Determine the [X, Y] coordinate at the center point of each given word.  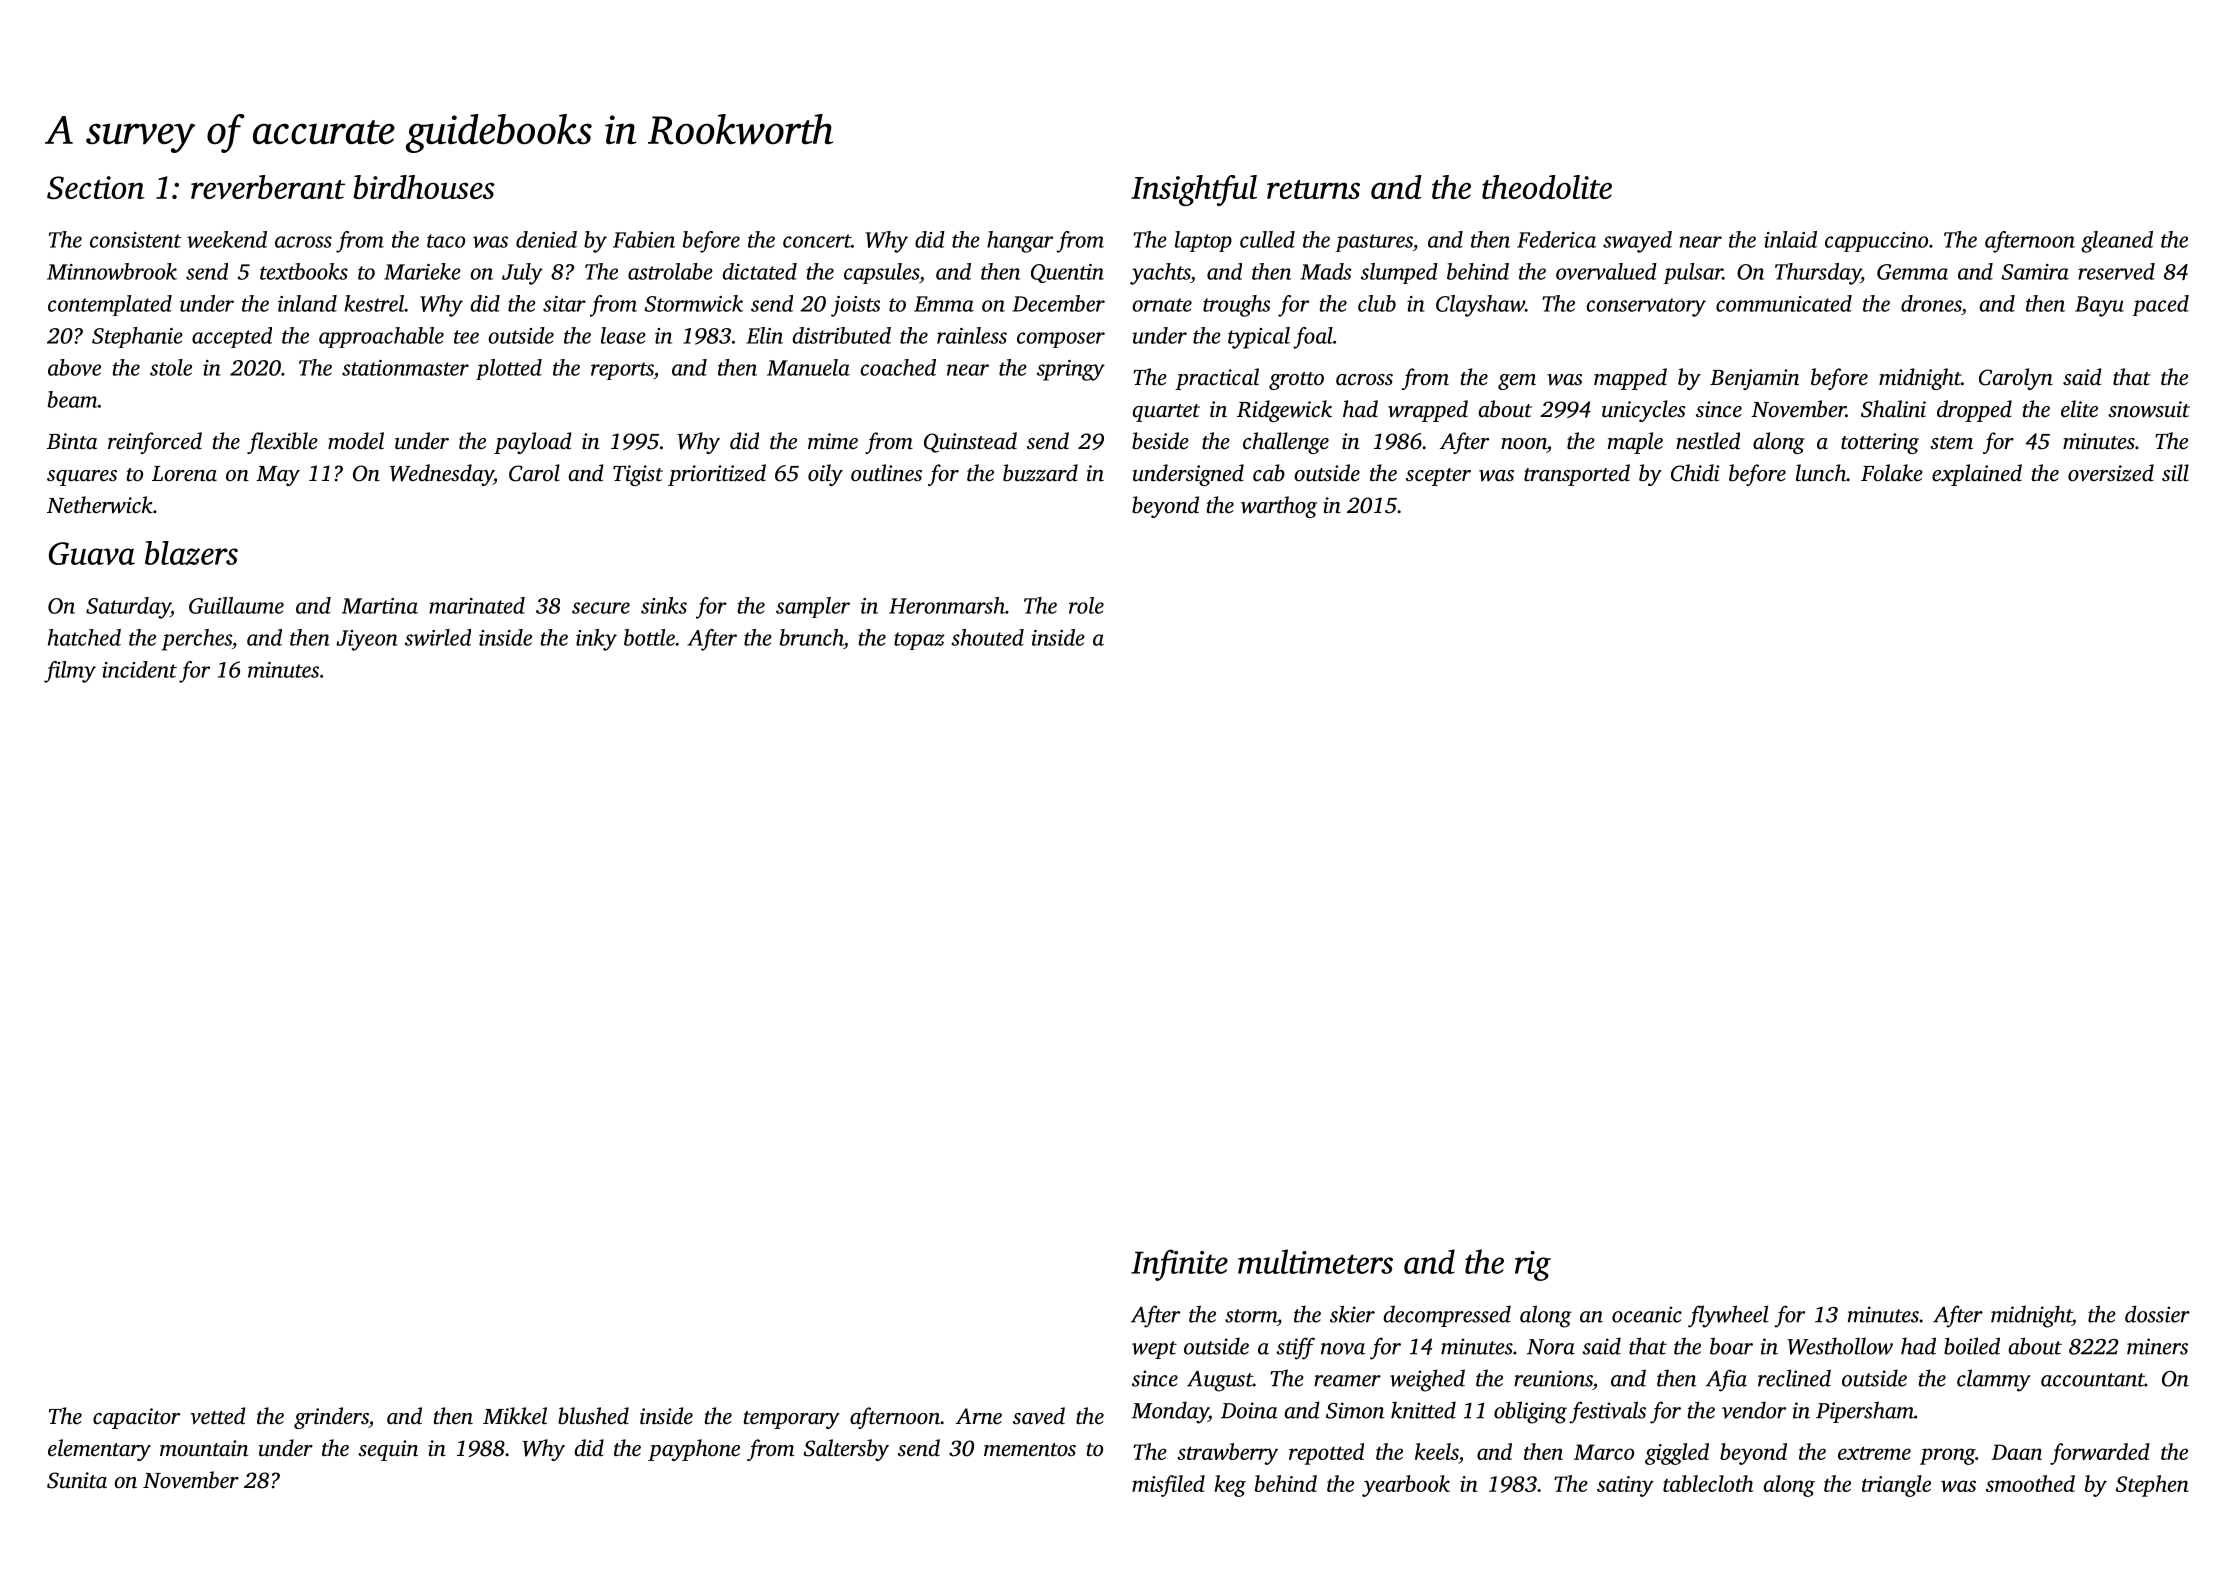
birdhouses [423, 187]
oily [825, 475]
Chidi [1695, 473]
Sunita [77, 1480]
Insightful [1194, 190]
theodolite [1547, 187]
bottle [649, 637]
